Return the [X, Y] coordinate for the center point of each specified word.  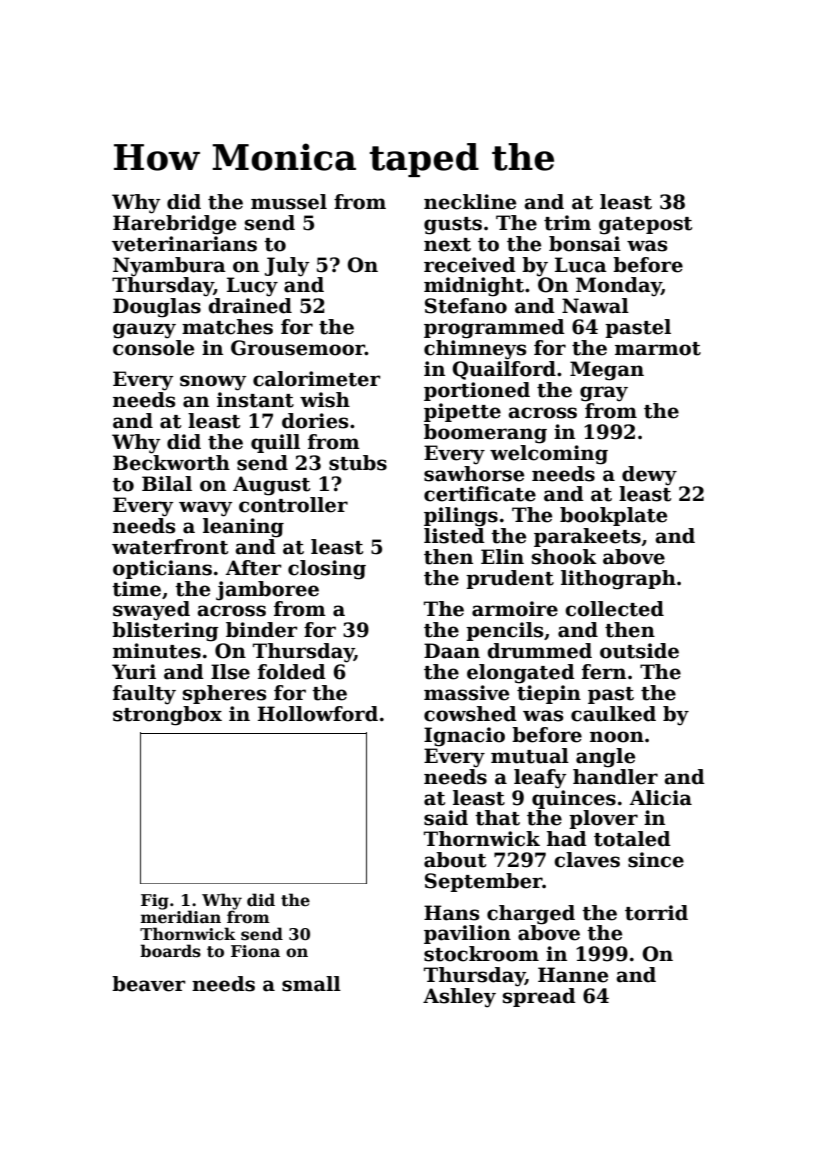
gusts [453, 226]
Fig [155, 902]
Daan [452, 651]
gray [604, 394]
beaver [148, 984]
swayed [151, 611]
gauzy [144, 331]
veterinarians [184, 244]
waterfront [170, 547]
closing [327, 570]
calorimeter [316, 379]
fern [604, 672]
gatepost [645, 226]
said [446, 818]
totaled [632, 839]
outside [639, 651]
